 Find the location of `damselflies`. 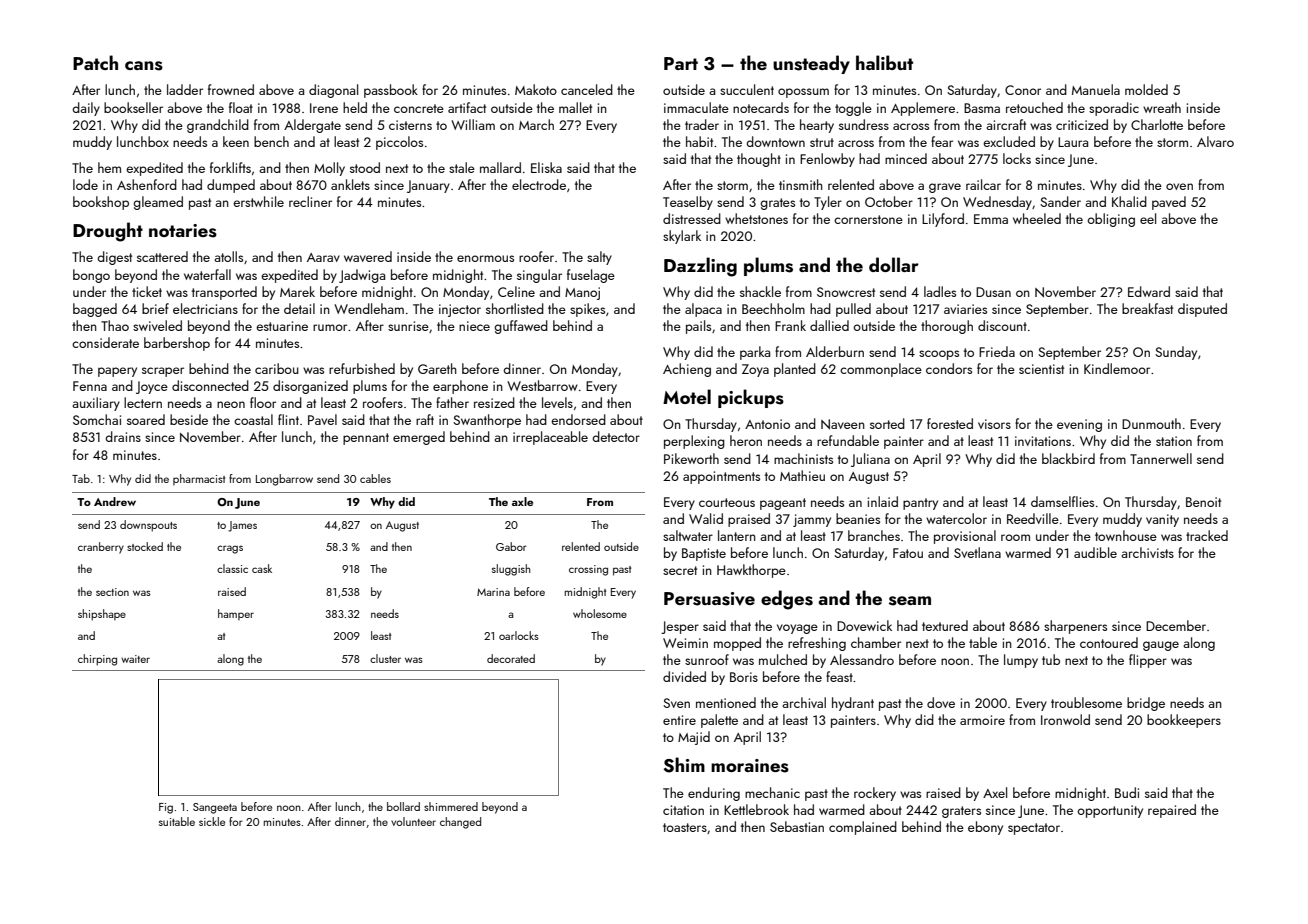

damselflies is located at coordinates (1062, 501).
